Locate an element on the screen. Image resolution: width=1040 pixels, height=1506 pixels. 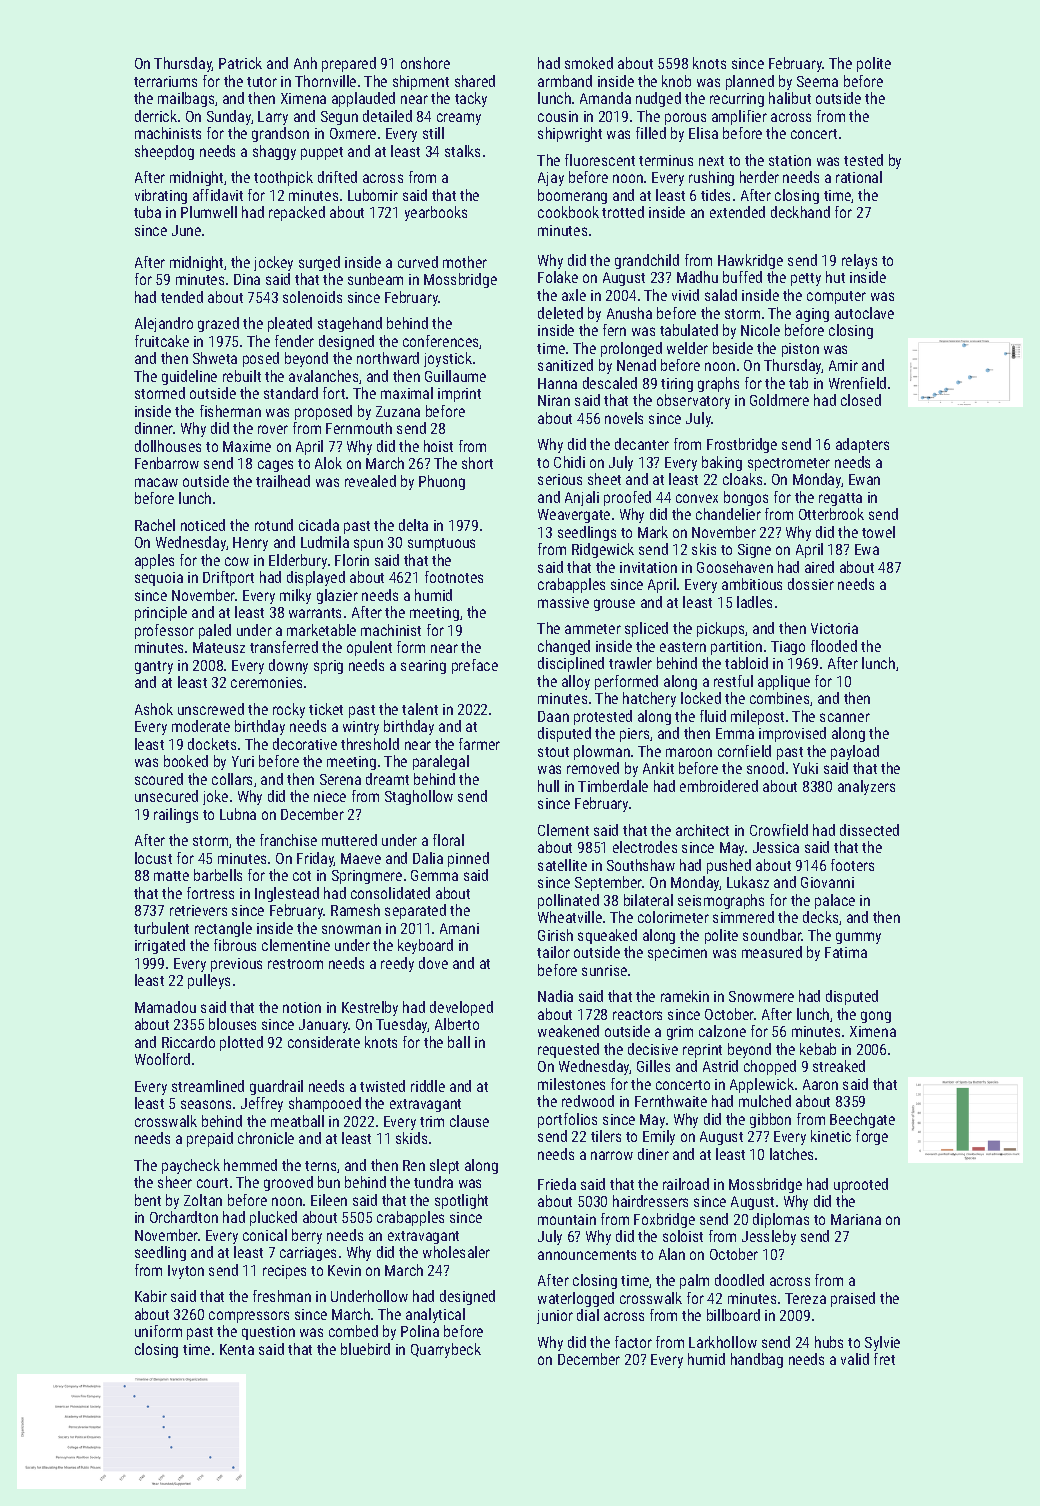
terrariums is located at coordinates (165, 81).
